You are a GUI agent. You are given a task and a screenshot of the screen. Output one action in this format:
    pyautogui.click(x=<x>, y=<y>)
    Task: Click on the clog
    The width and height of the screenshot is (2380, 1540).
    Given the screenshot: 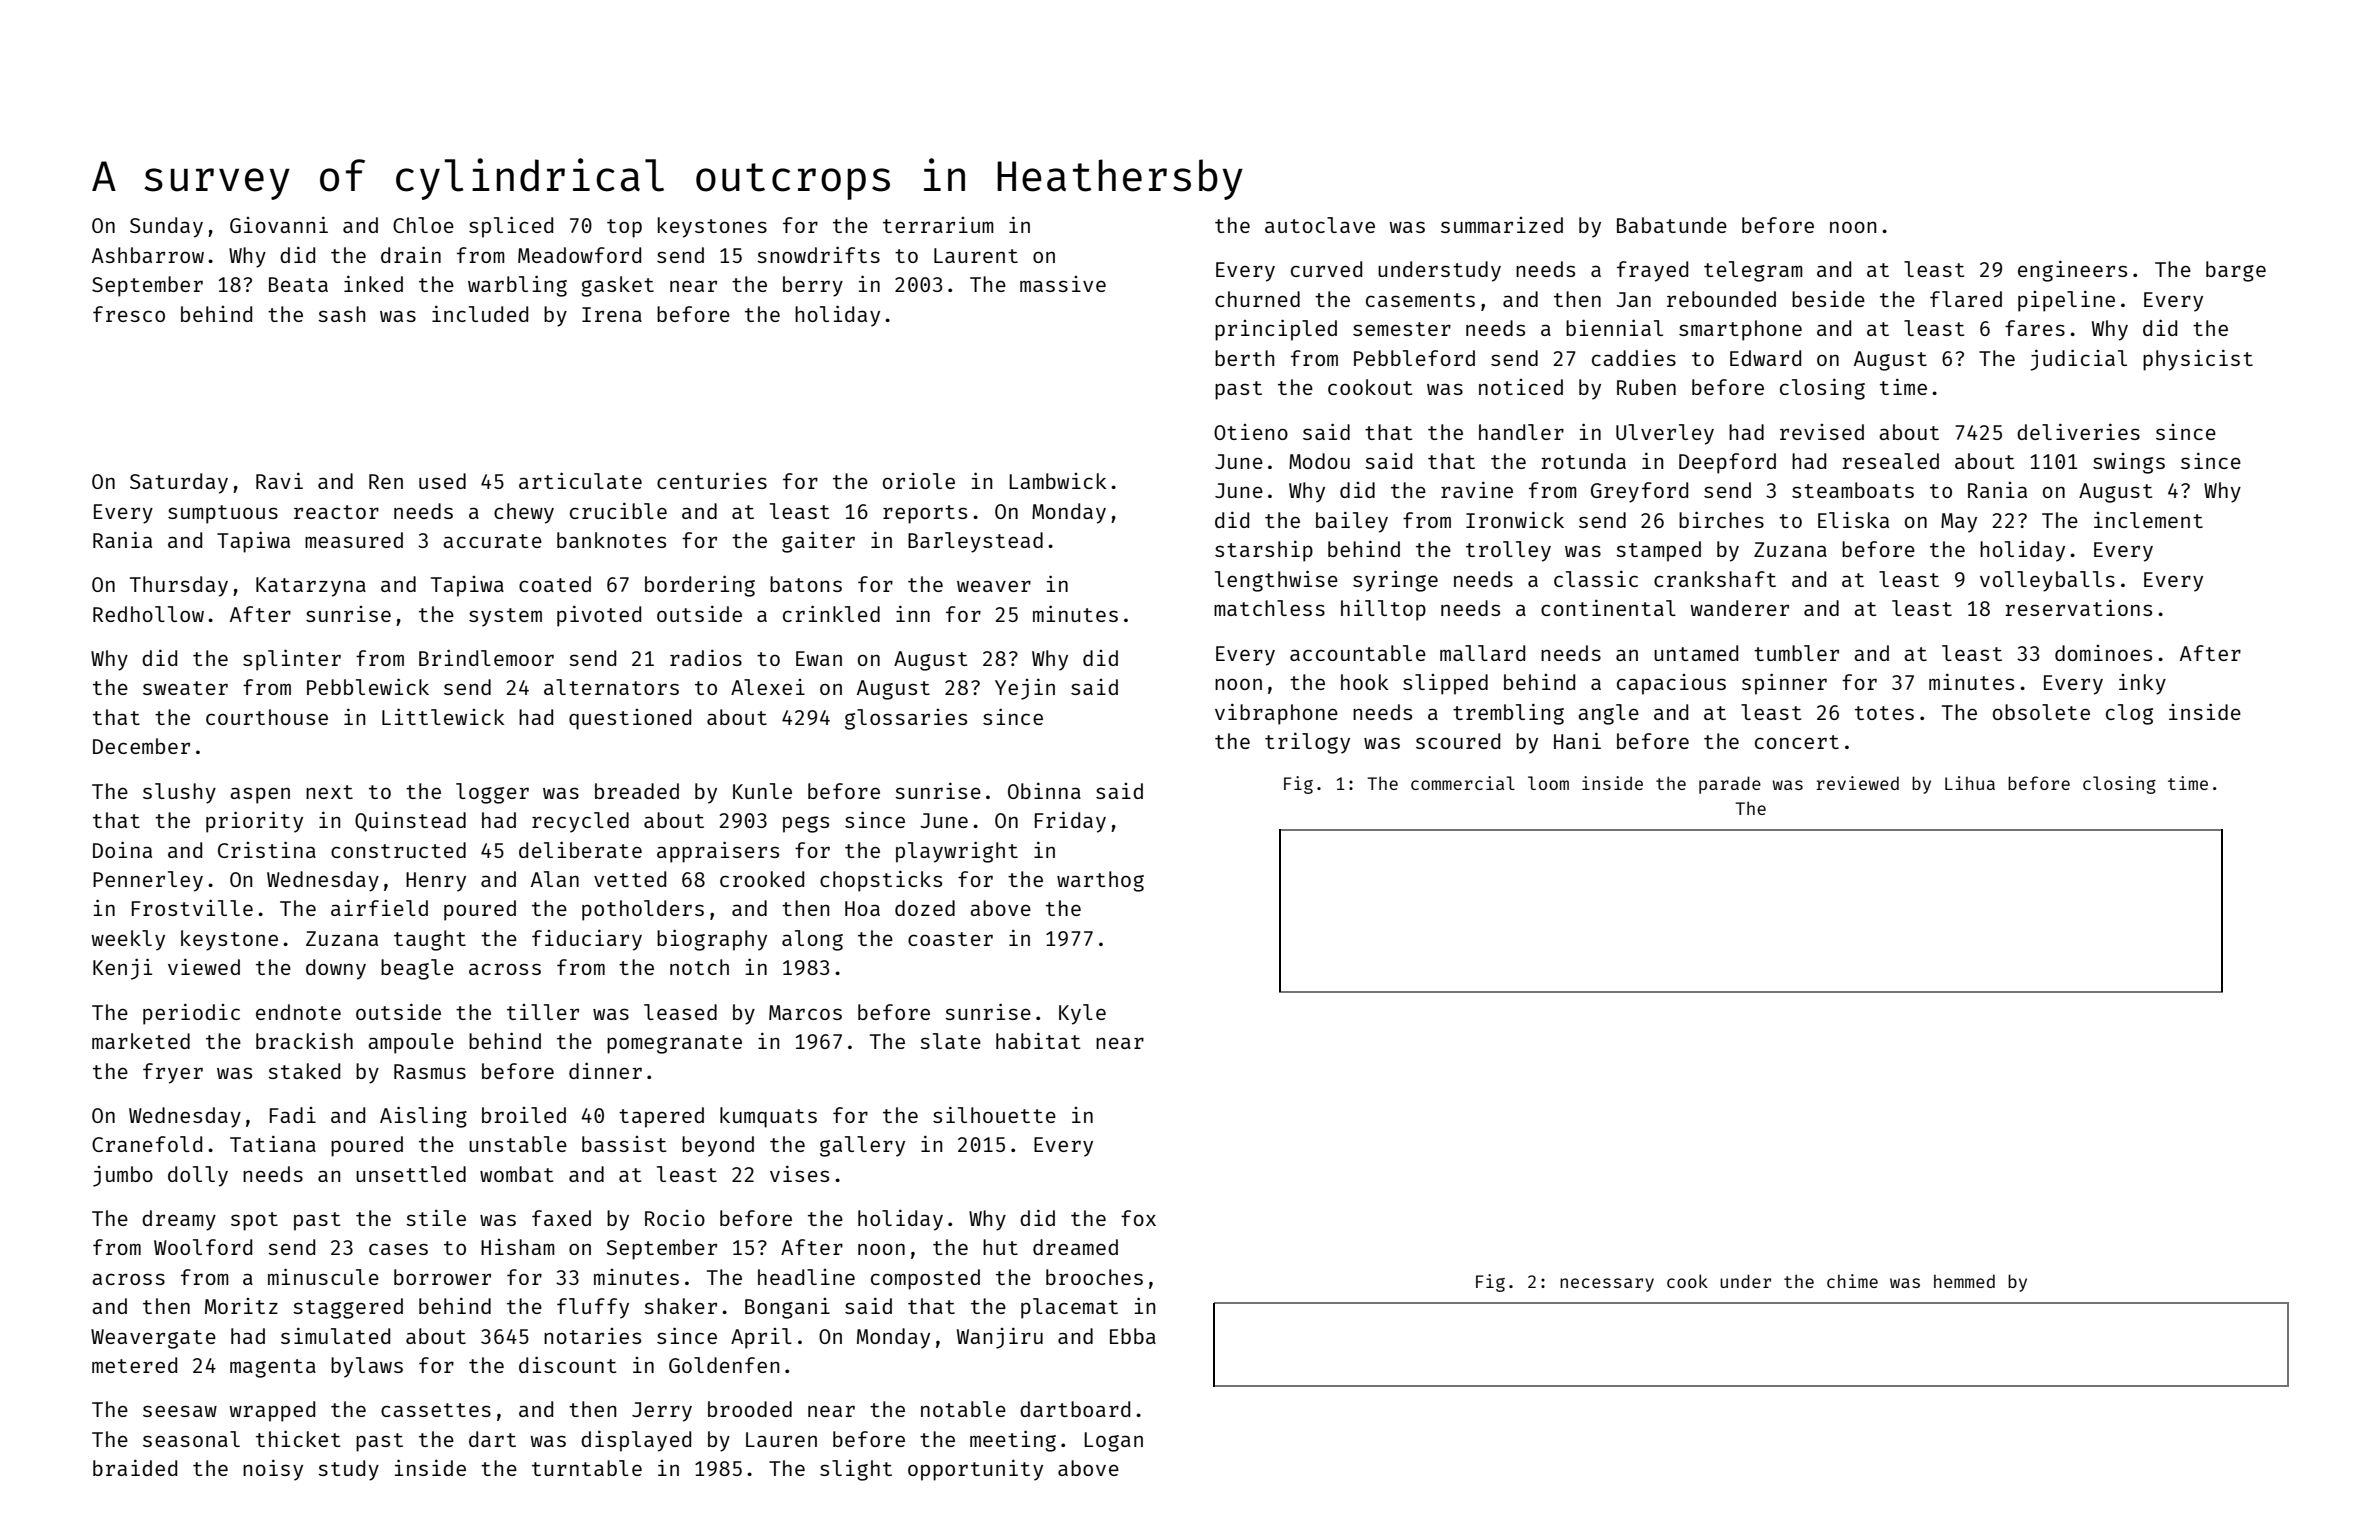 What is the action you would take?
    pyautogui.click(x=2129, y=714)
